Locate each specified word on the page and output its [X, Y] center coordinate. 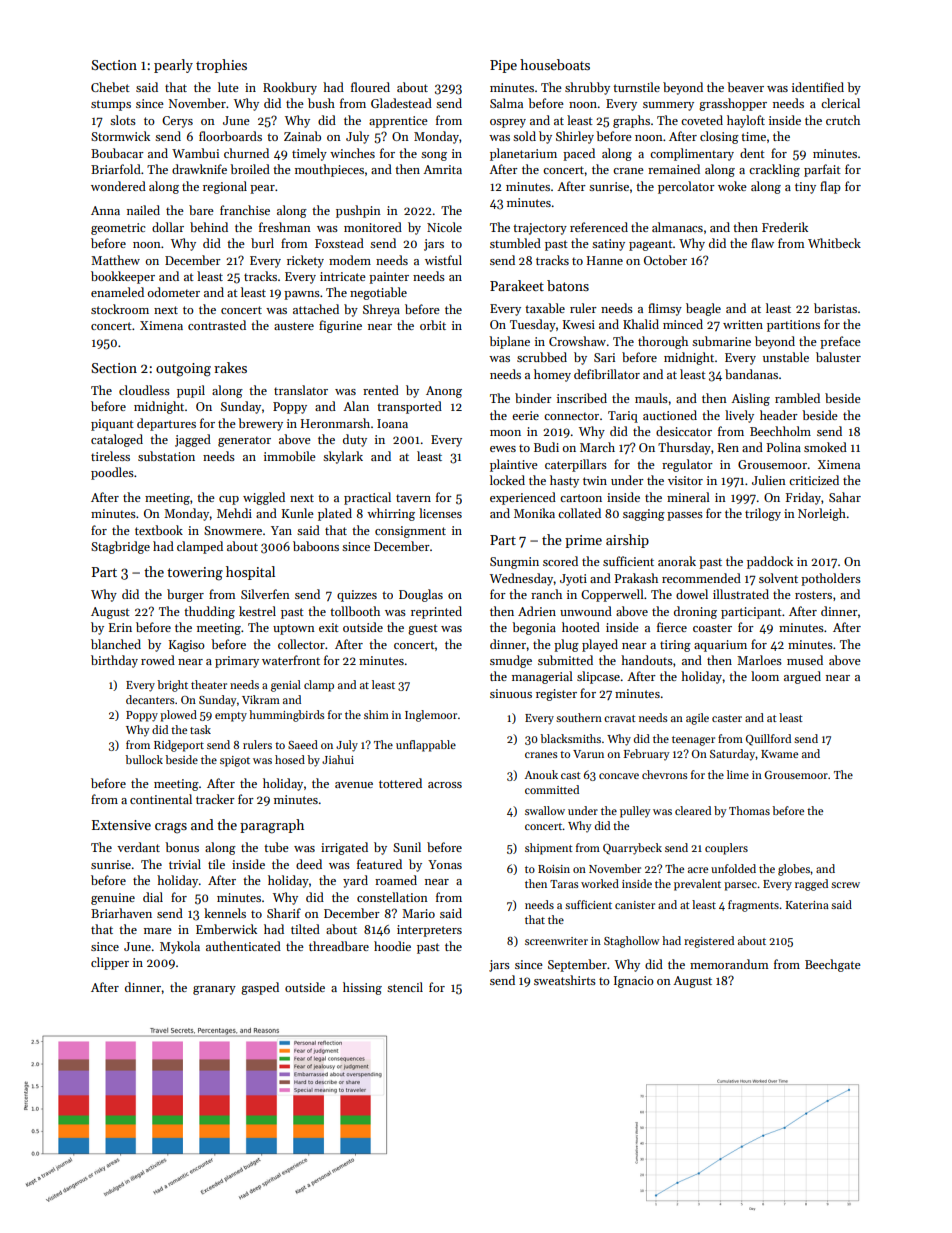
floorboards [230, 136]
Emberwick [226, 929]
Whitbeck [834, 243]
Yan [281, 530]
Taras [564, 884]
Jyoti [573, 580]
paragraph [272, 826]
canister [635, 905]
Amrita [442, 169]
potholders [831, 579]
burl [262, 243]
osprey [508, 123]
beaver [745, 87]
